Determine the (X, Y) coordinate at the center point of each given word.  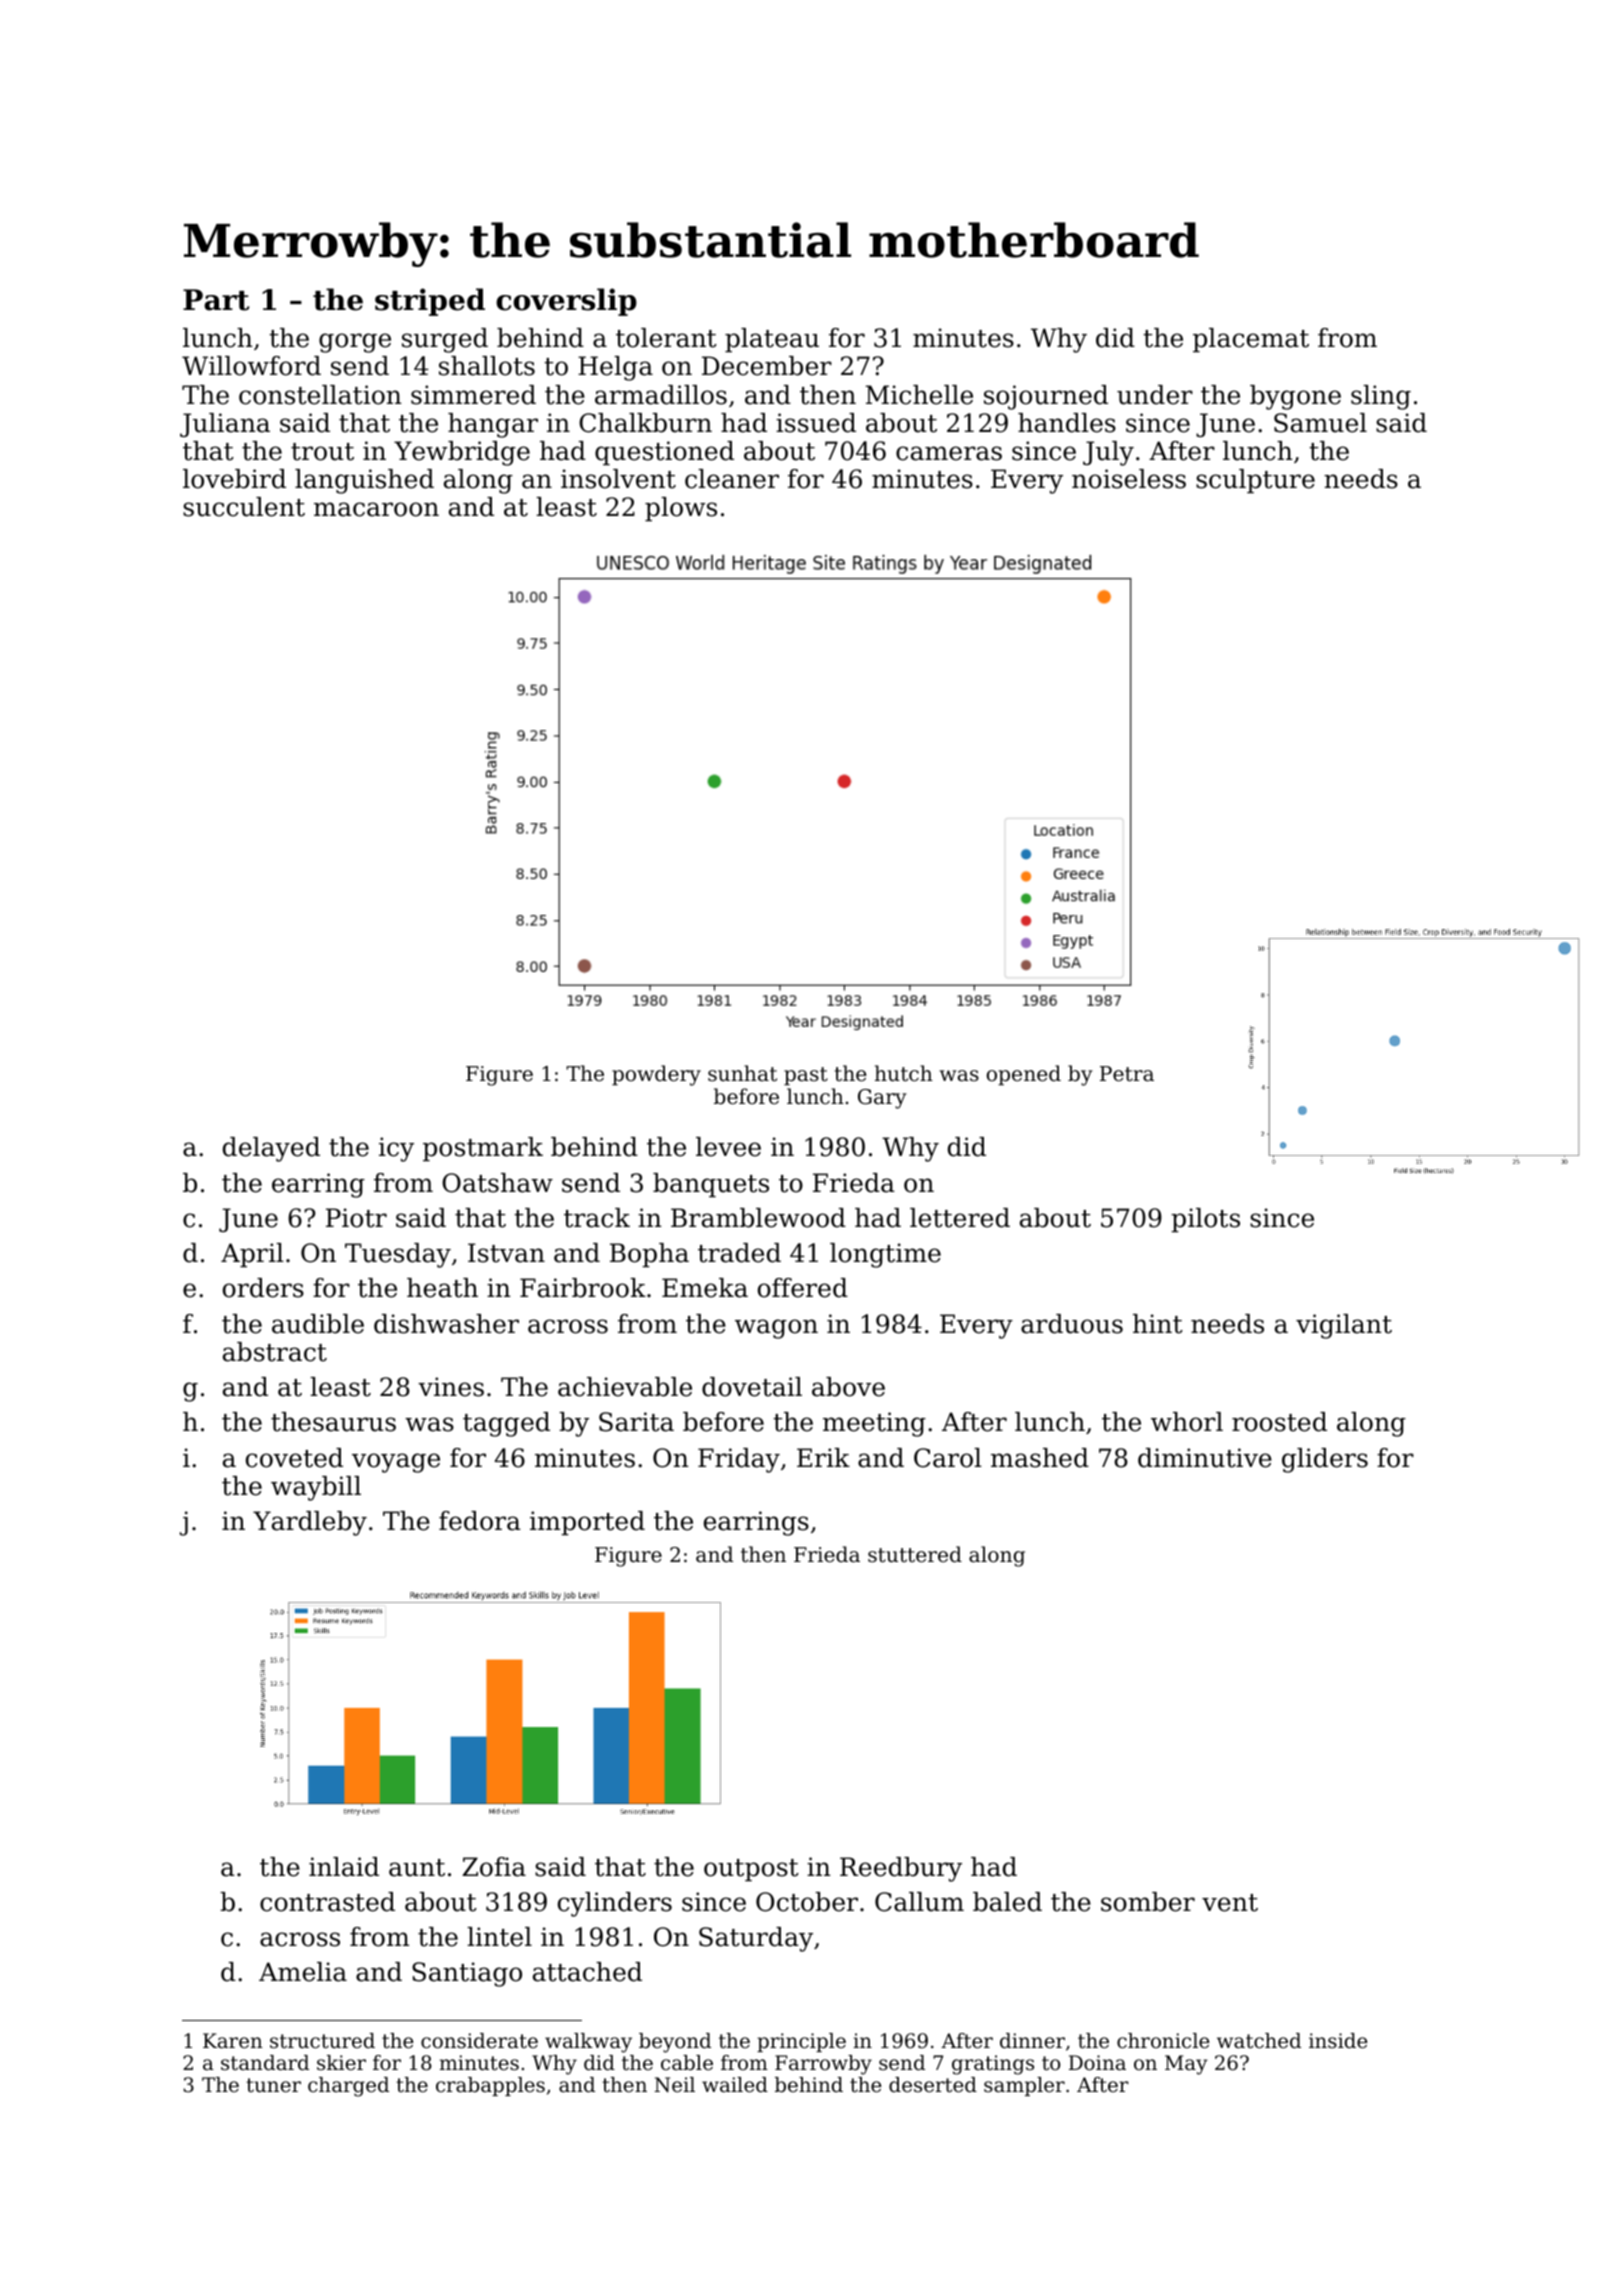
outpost (751, 1870)
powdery (656, 1075)
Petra (1127, 1074)
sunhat (742, 1073)
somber (1148, 1902)
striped (430, 302)
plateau (772, 340)
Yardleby (310, 1523)
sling (1381, 397)
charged (348, 2087)
